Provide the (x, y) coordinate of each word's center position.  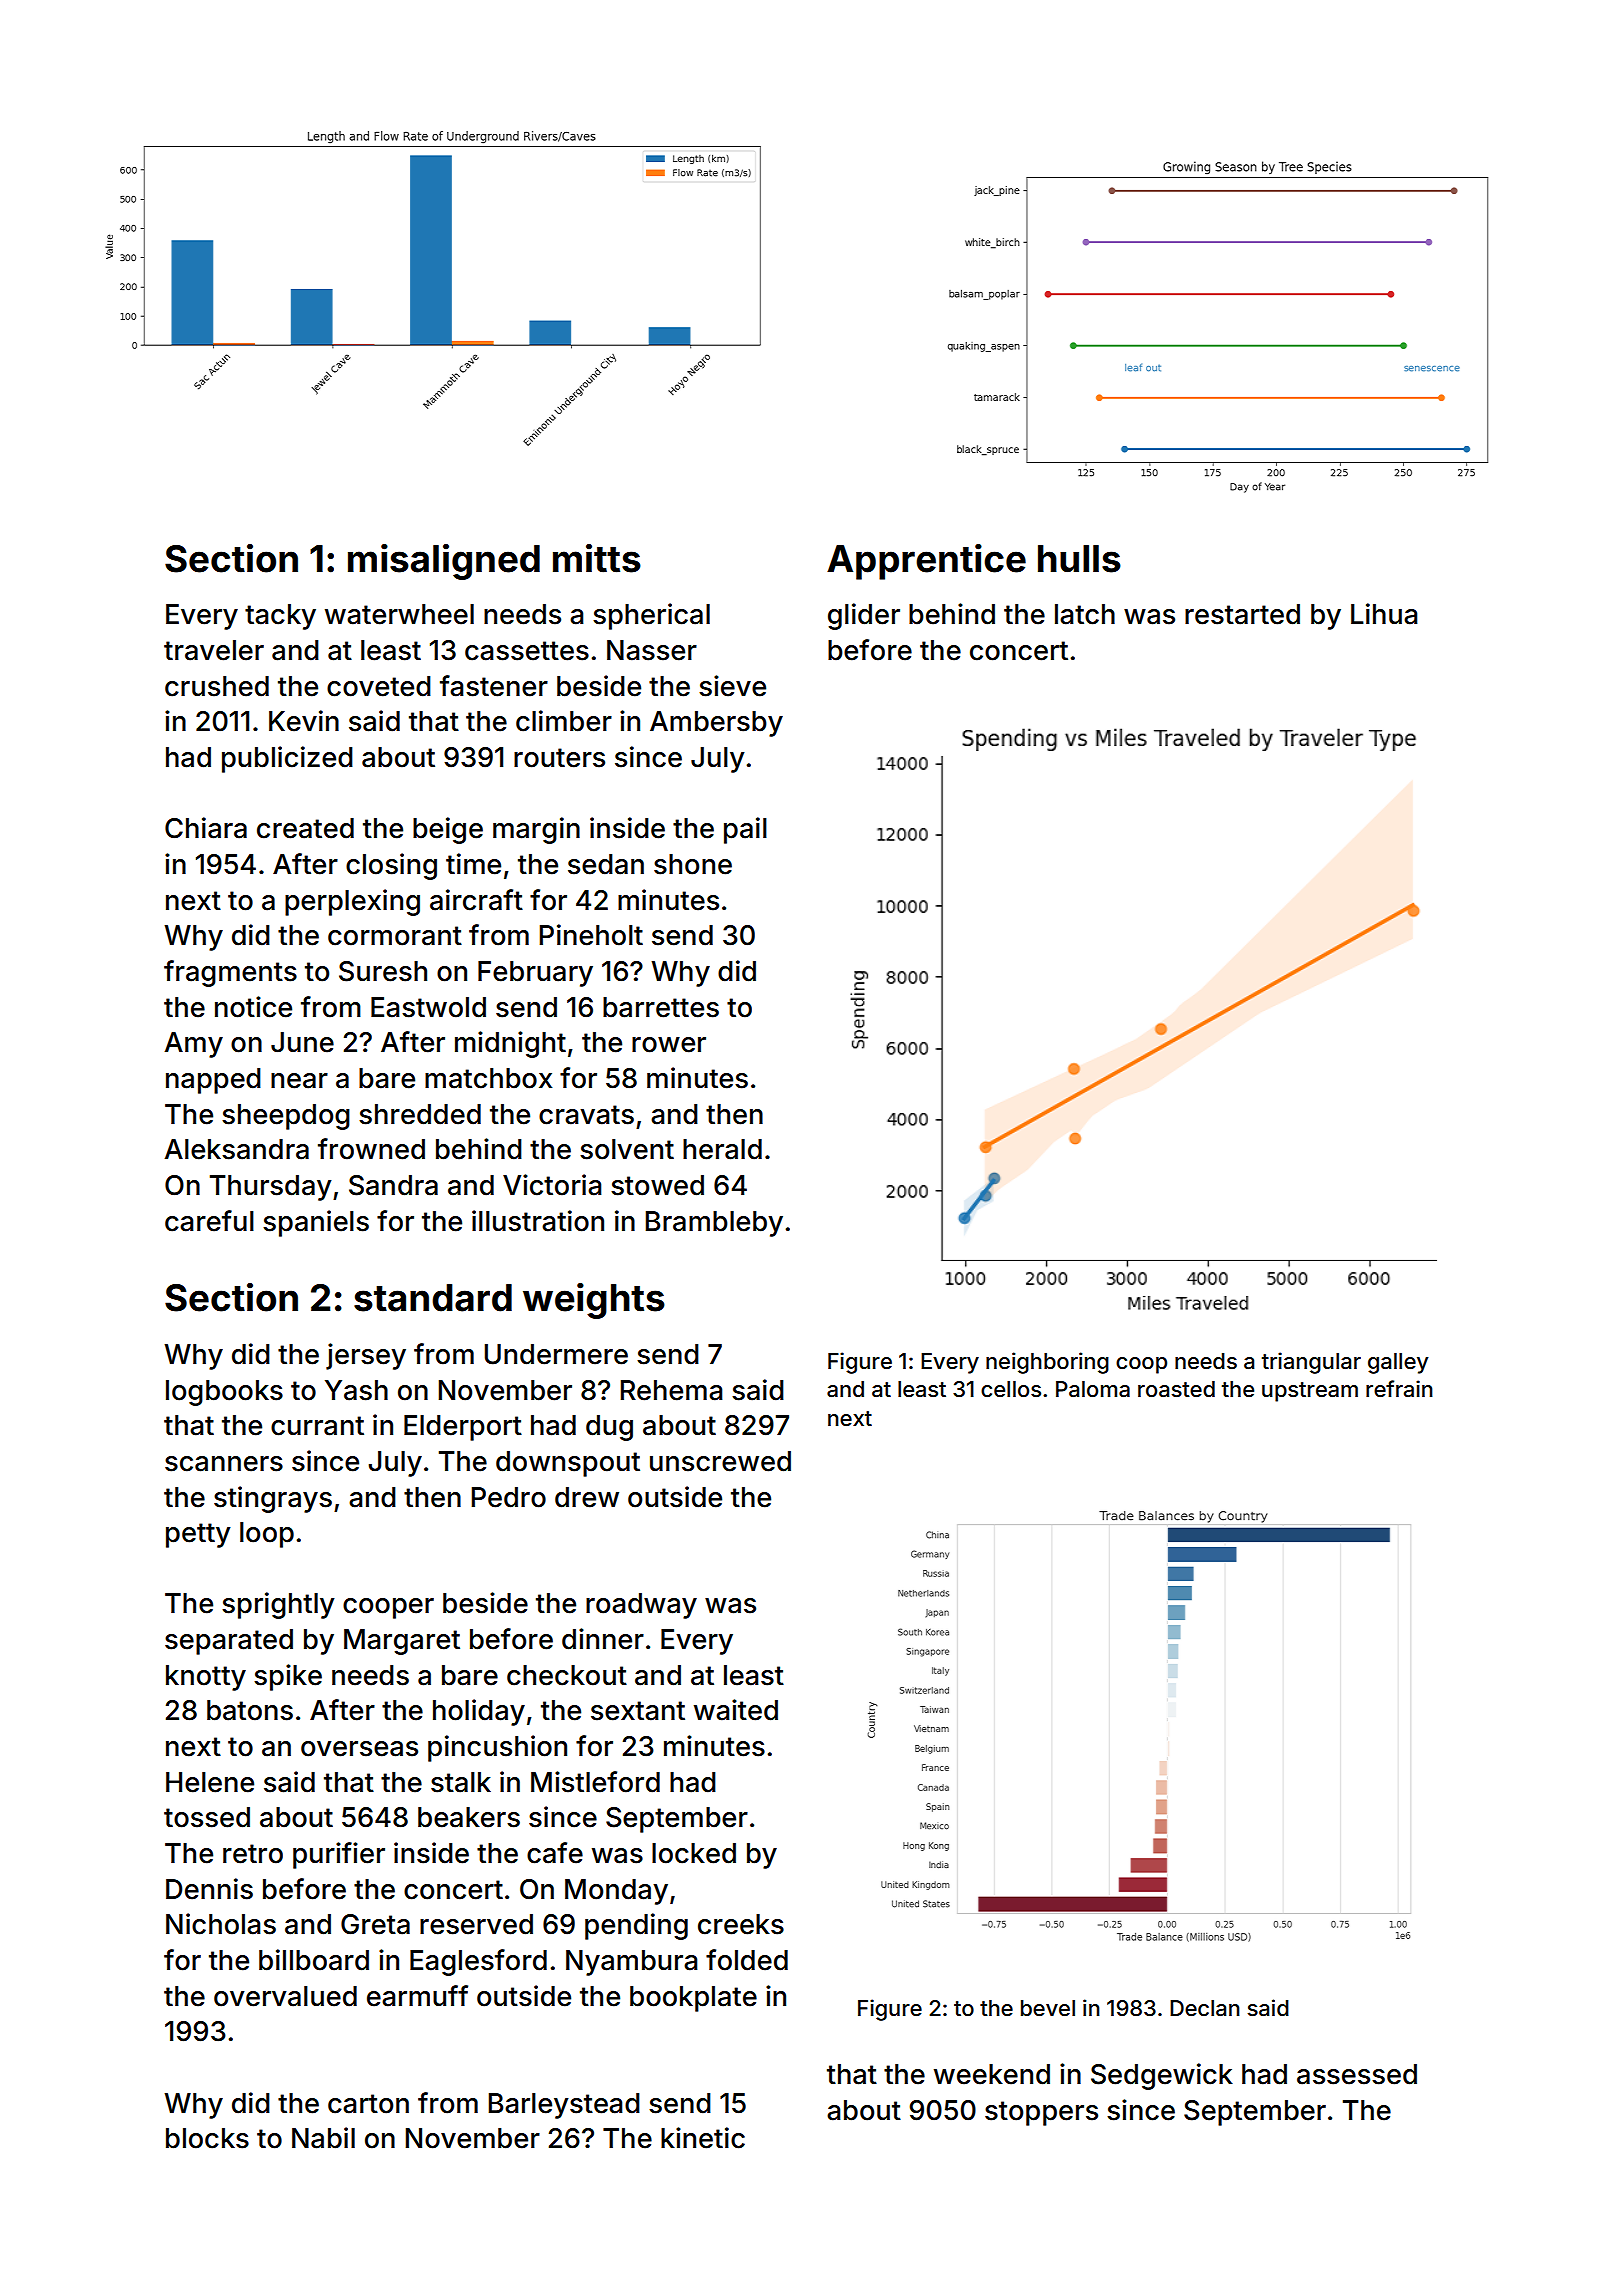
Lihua (1384, 614)
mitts (597, 558)
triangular (1311, 1363)
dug (609, 1428)
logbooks (224, 1393)
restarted (1242, 614)
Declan (1205, 2008)
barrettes (661, 1007)
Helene (210, 1782)
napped (213, 1081)
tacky (280, 617)
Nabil (323, 2138)
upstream (1310, 1392)
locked (694, 1853)
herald (722, 1149)
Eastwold (428, 1007)
